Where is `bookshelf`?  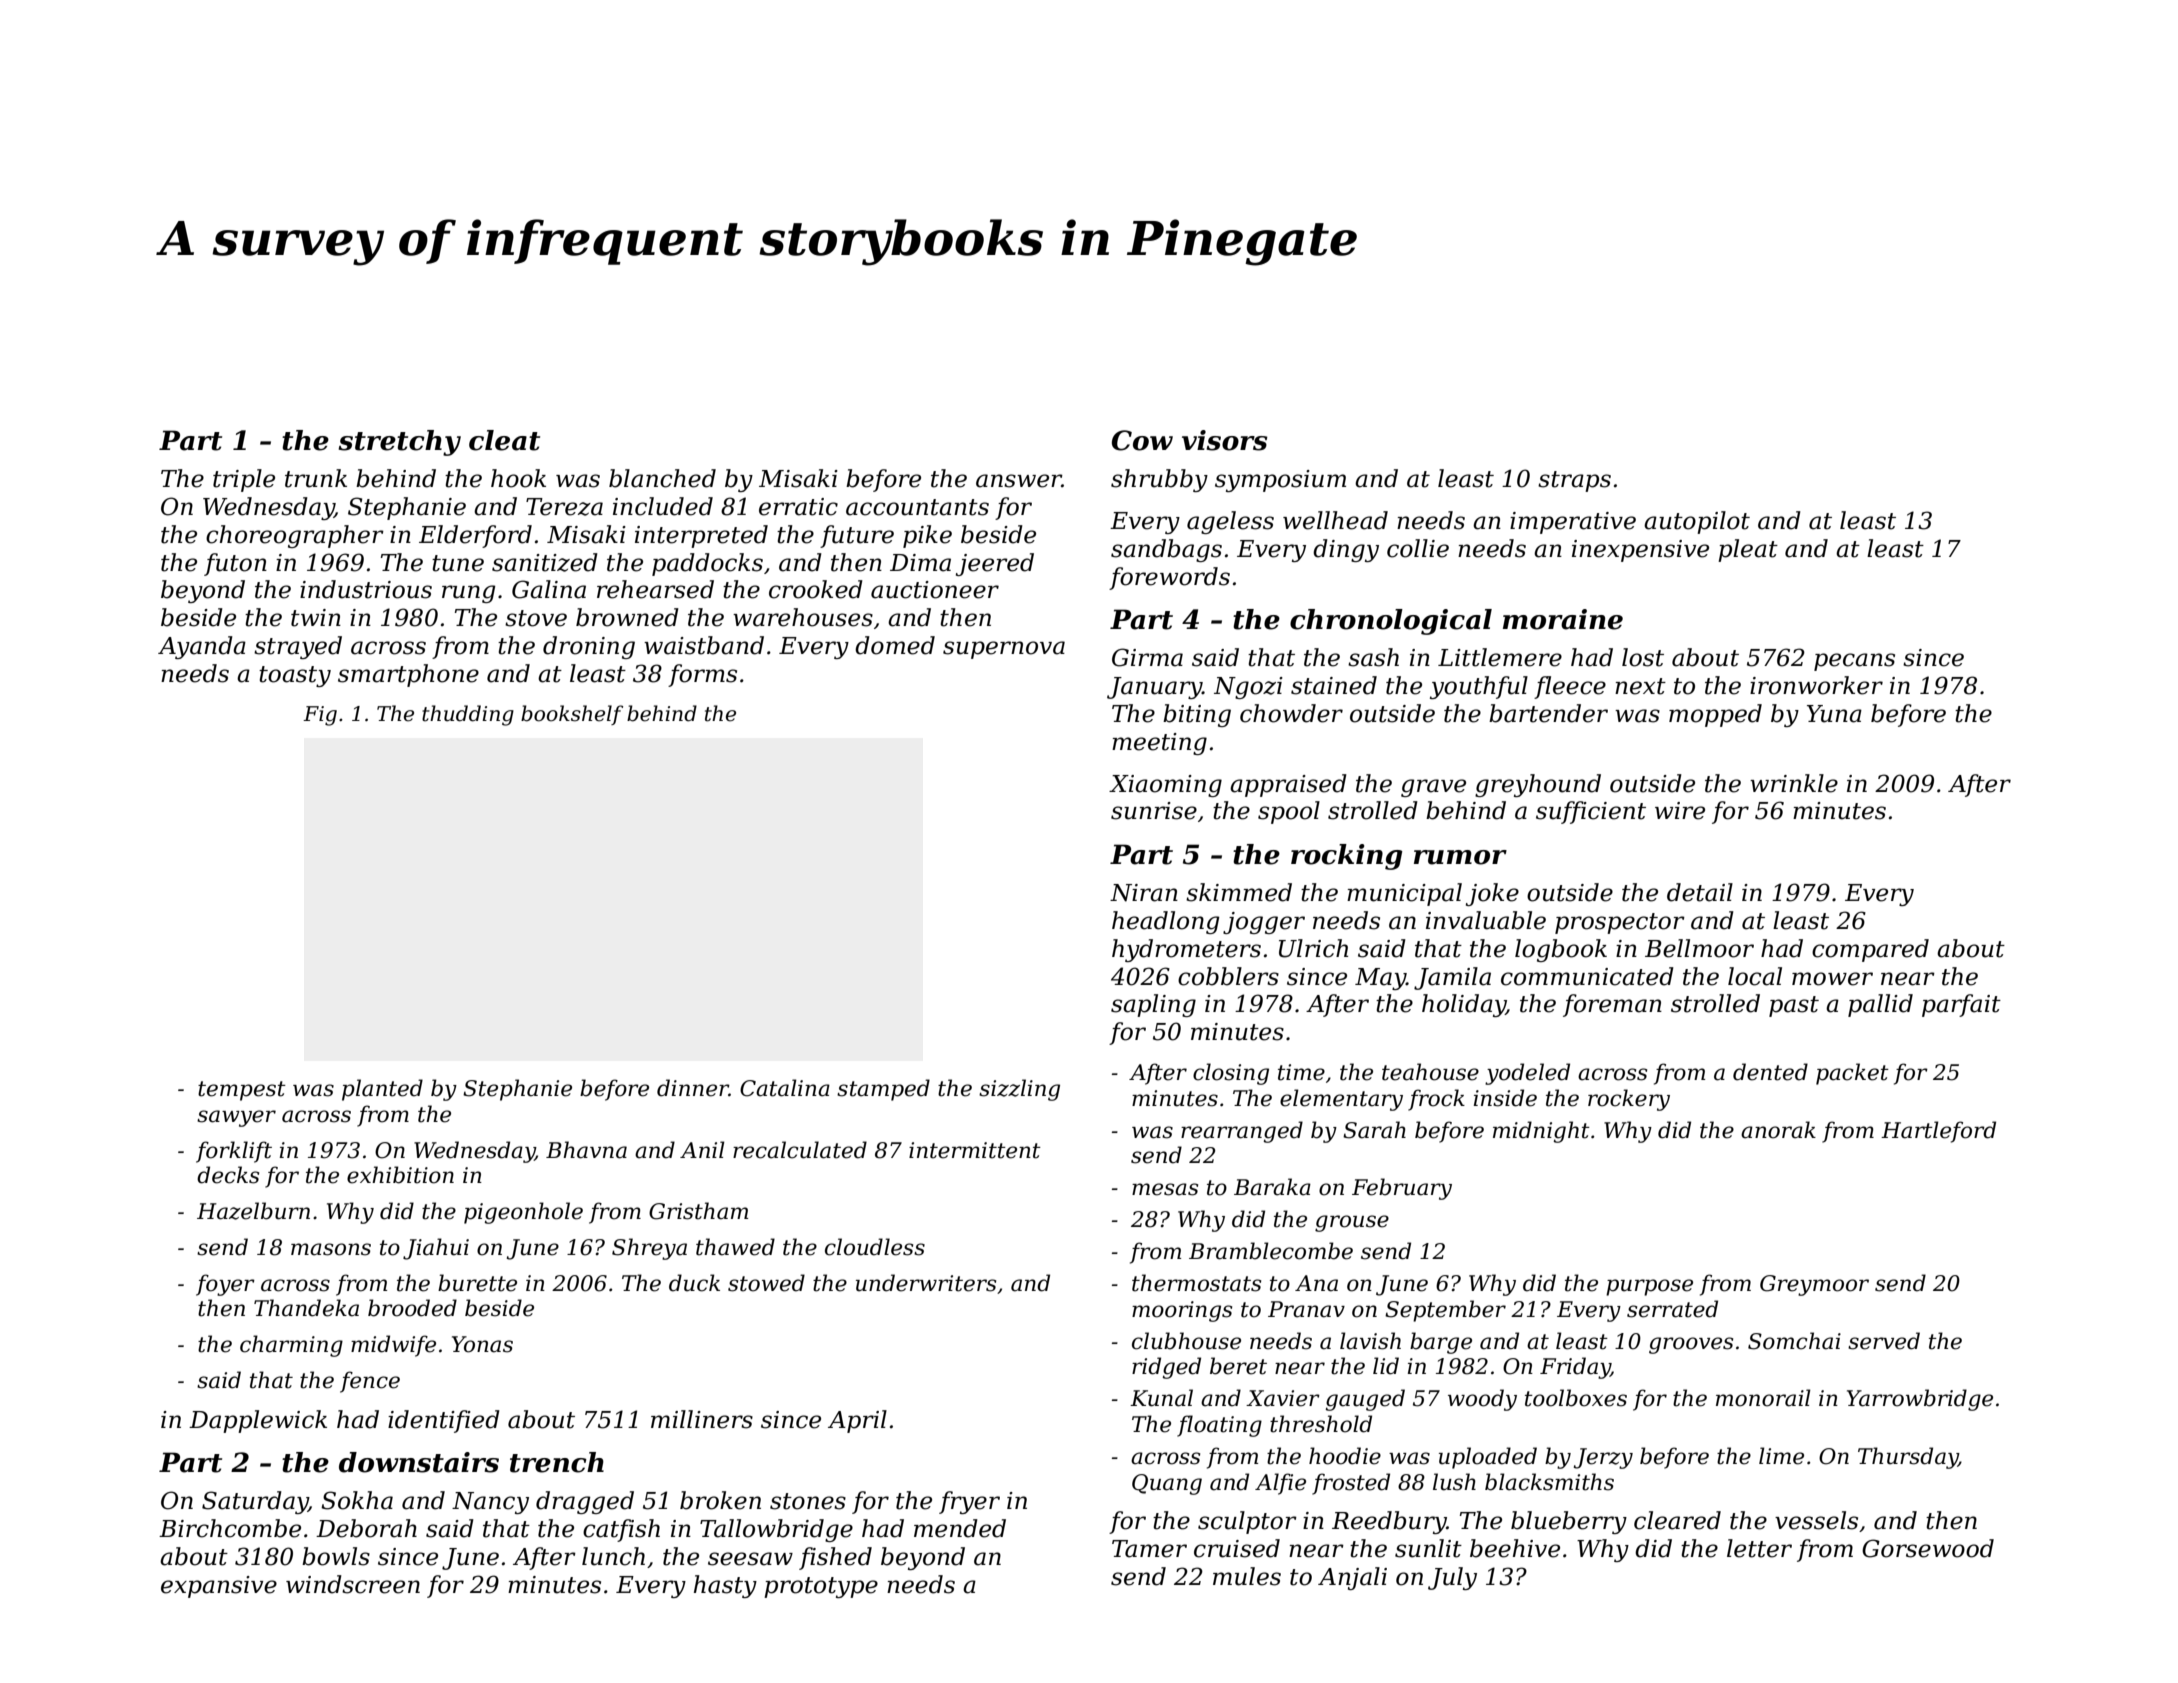 bookshelf is located at coordinates (572, 715).
